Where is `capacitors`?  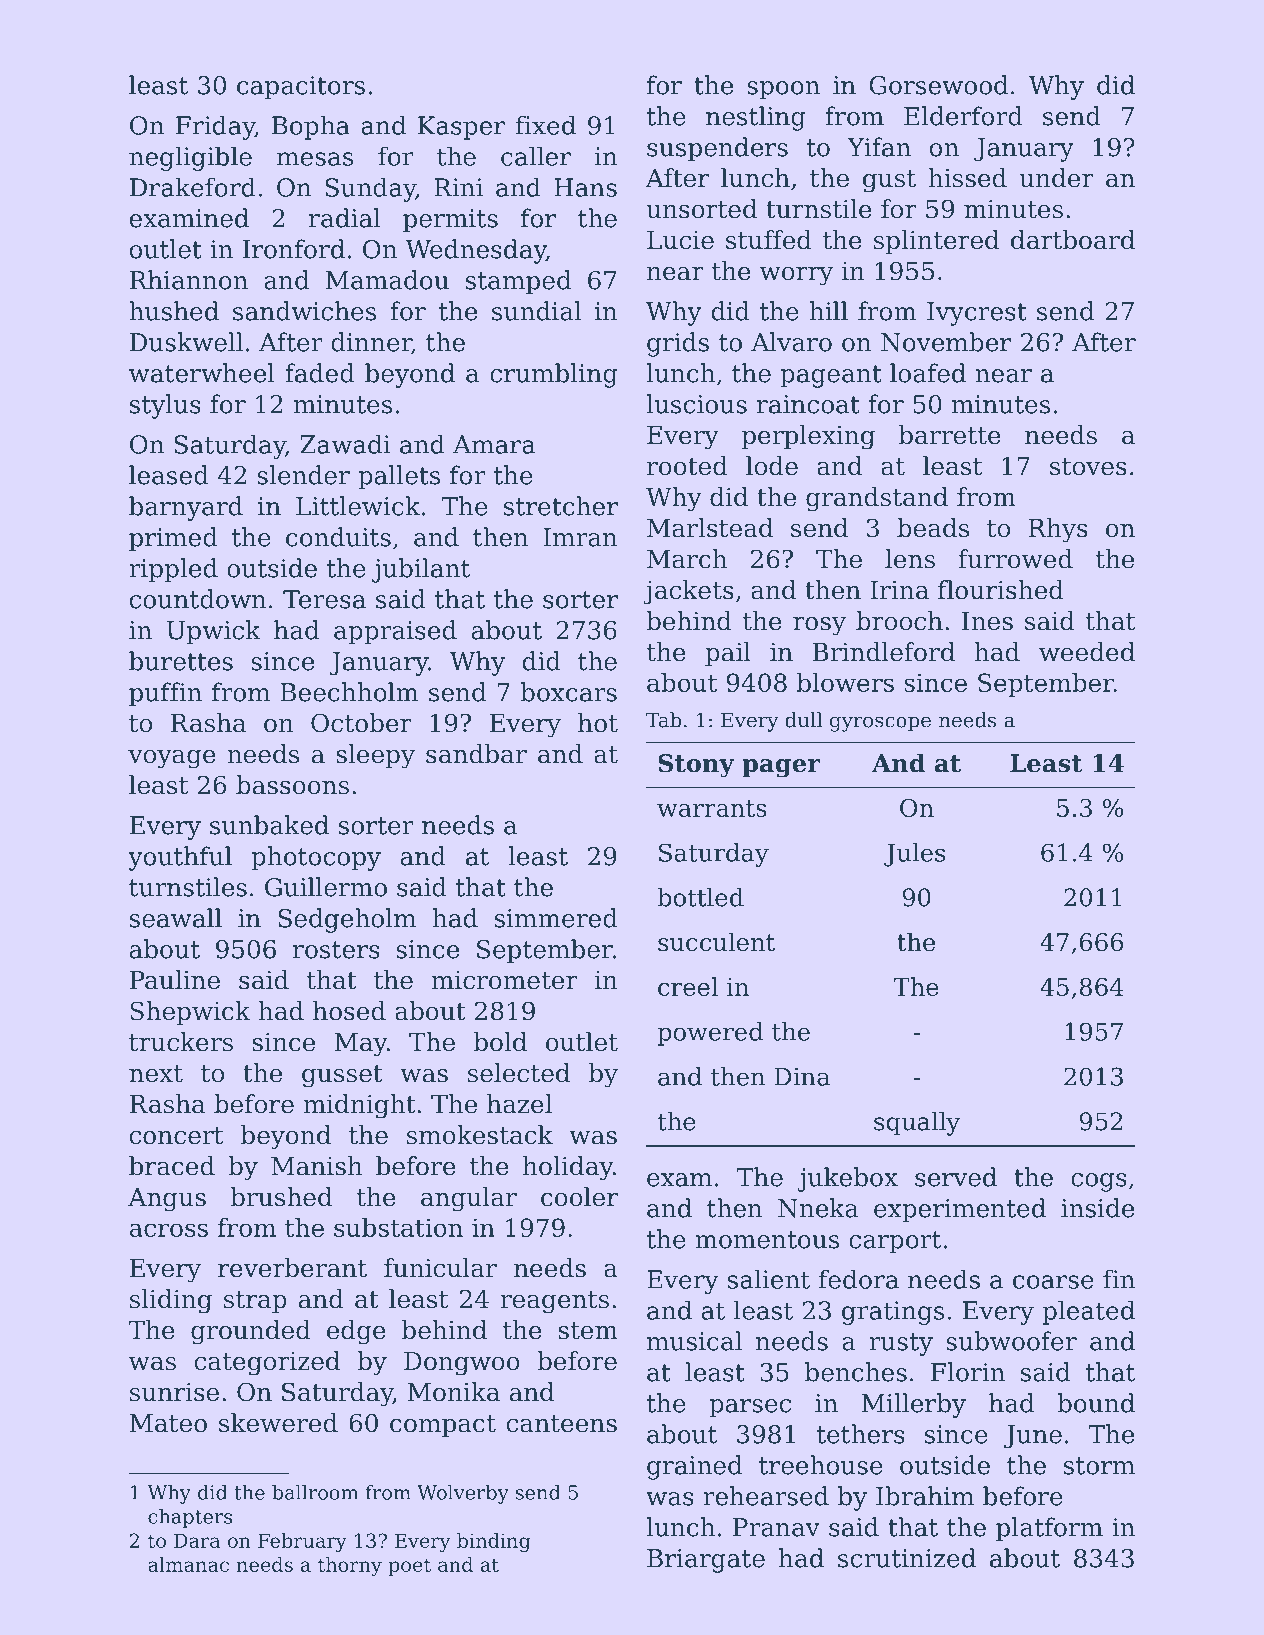
capacitors is located at coordinates (301, 88).
